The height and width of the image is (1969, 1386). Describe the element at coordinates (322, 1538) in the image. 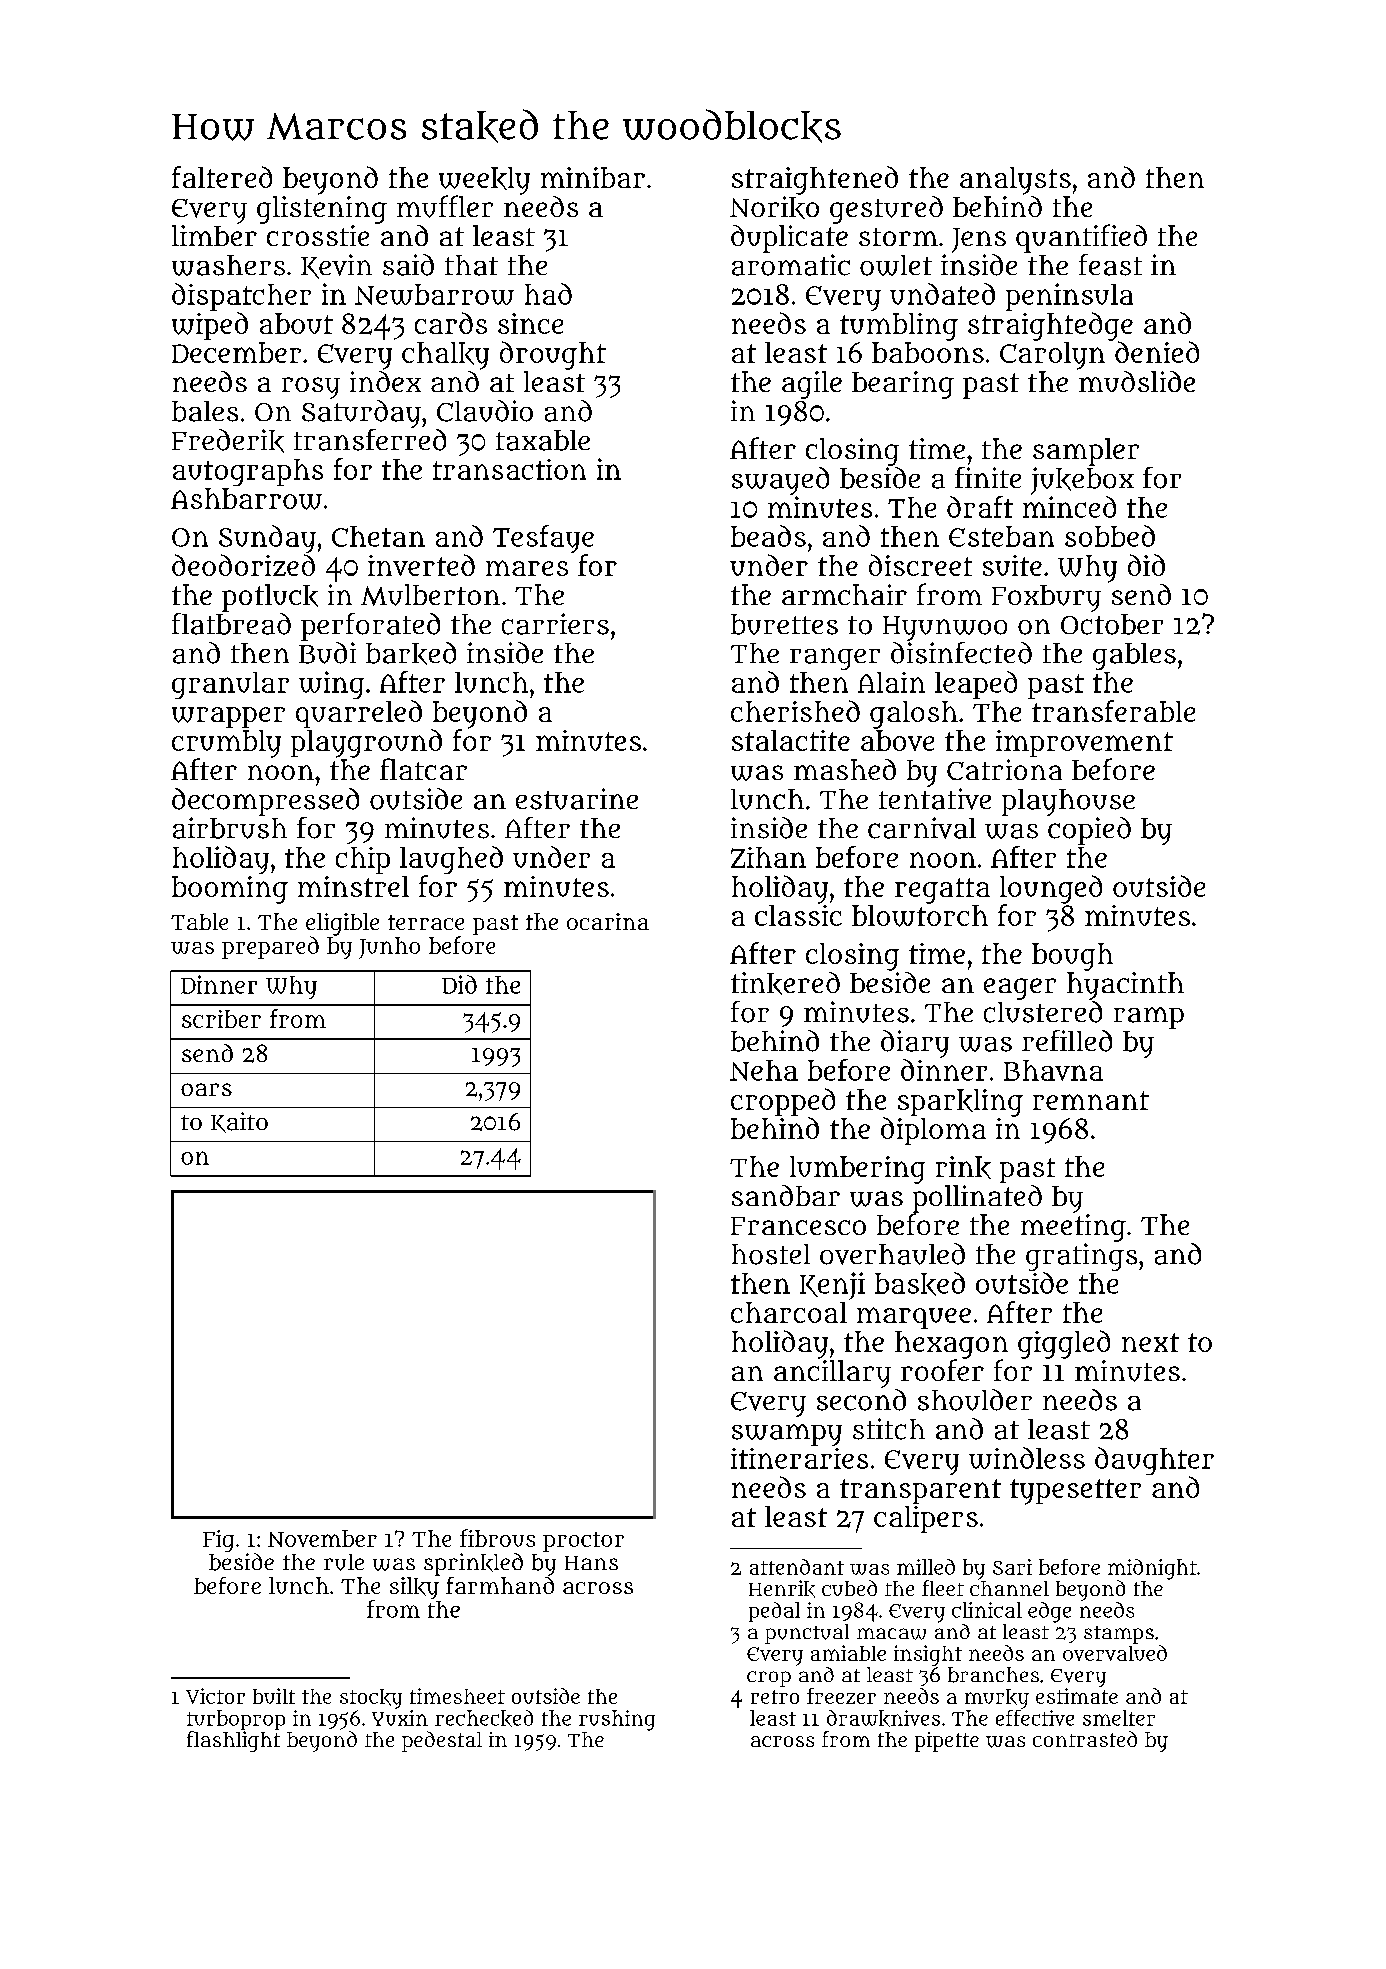

I see `November` at that location.
